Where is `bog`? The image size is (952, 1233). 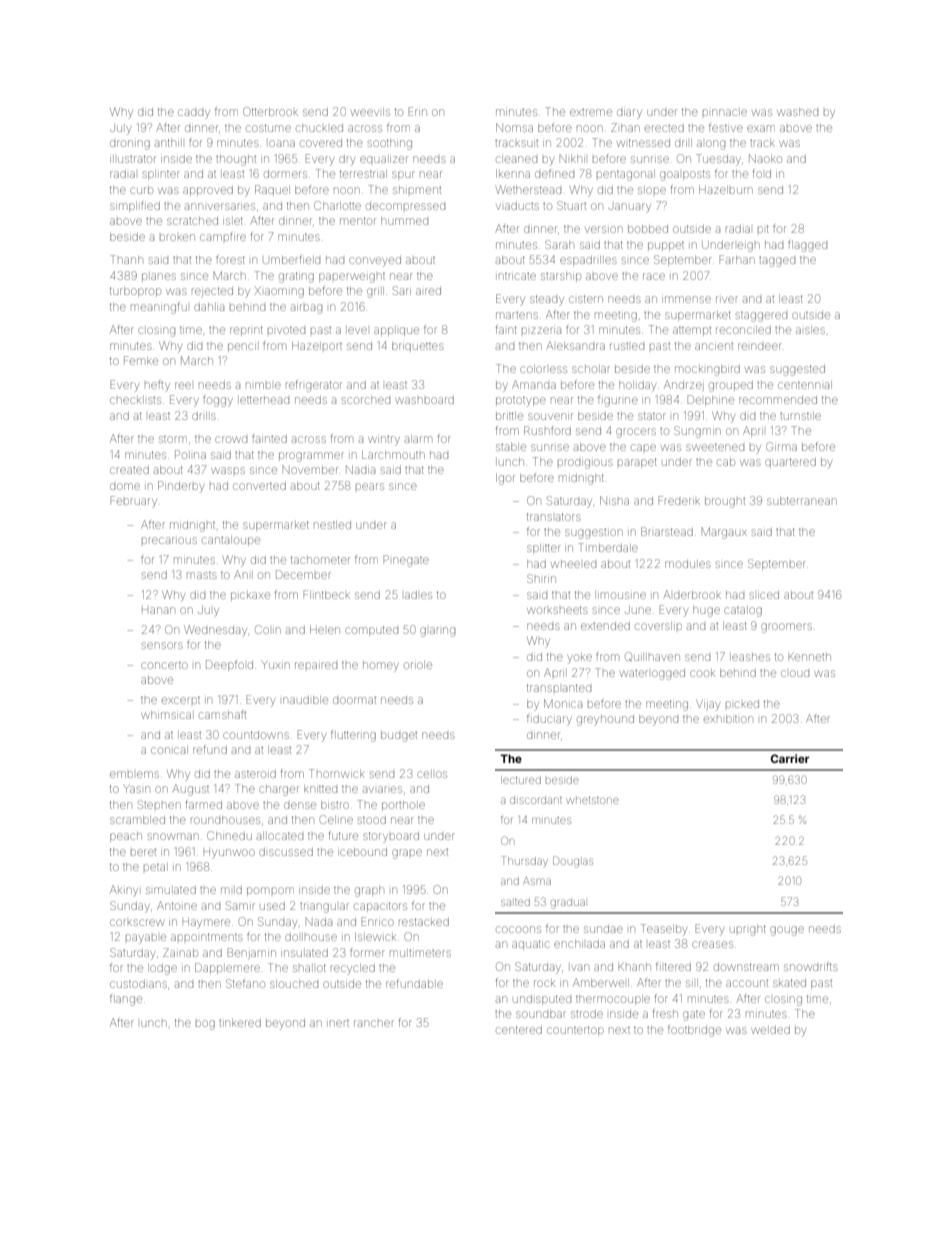 bog is located at coordinates (205, 1025).
